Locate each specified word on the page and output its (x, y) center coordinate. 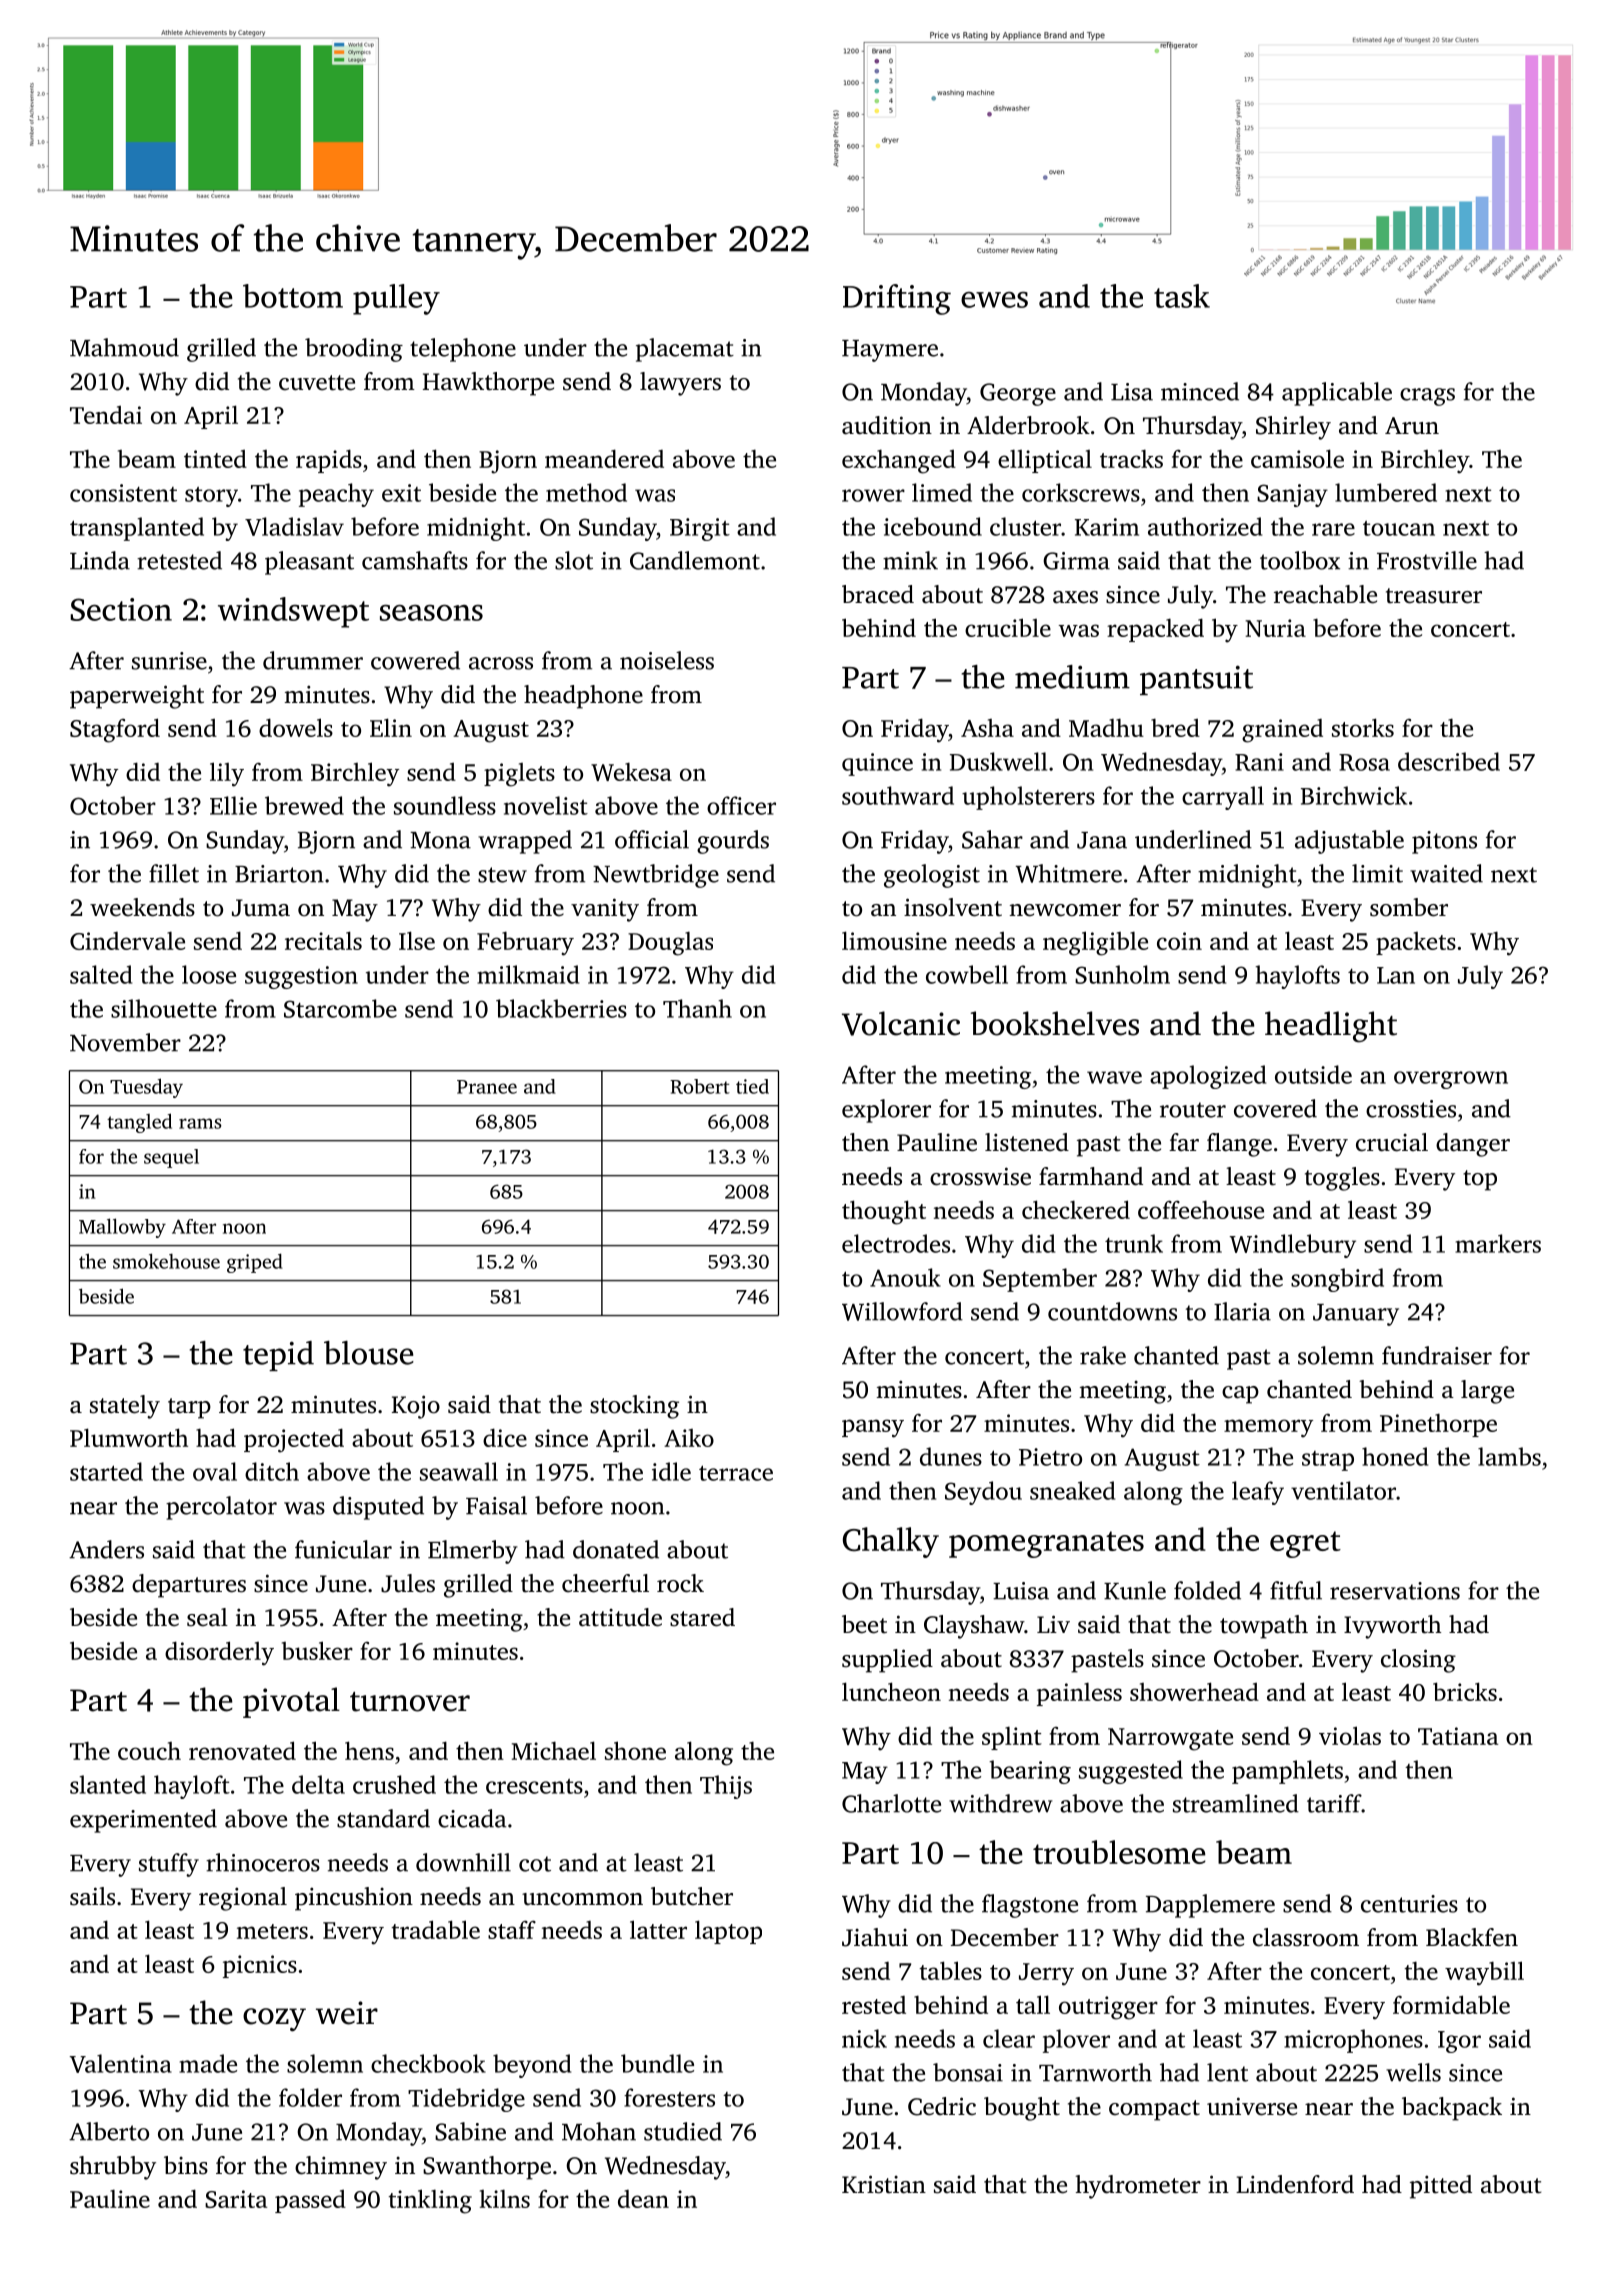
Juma (261, 908)
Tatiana (1458, 1736)
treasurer (1434, 596)
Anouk (905, 1277)
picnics (260, 1966)
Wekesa (631, 771)
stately (125, 1407)
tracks (1131, 458)
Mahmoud (124, 347)
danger (1473, 1145)
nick (864, 2038)
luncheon (891, 1691)
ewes (994, 300)
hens (369, 1750)
